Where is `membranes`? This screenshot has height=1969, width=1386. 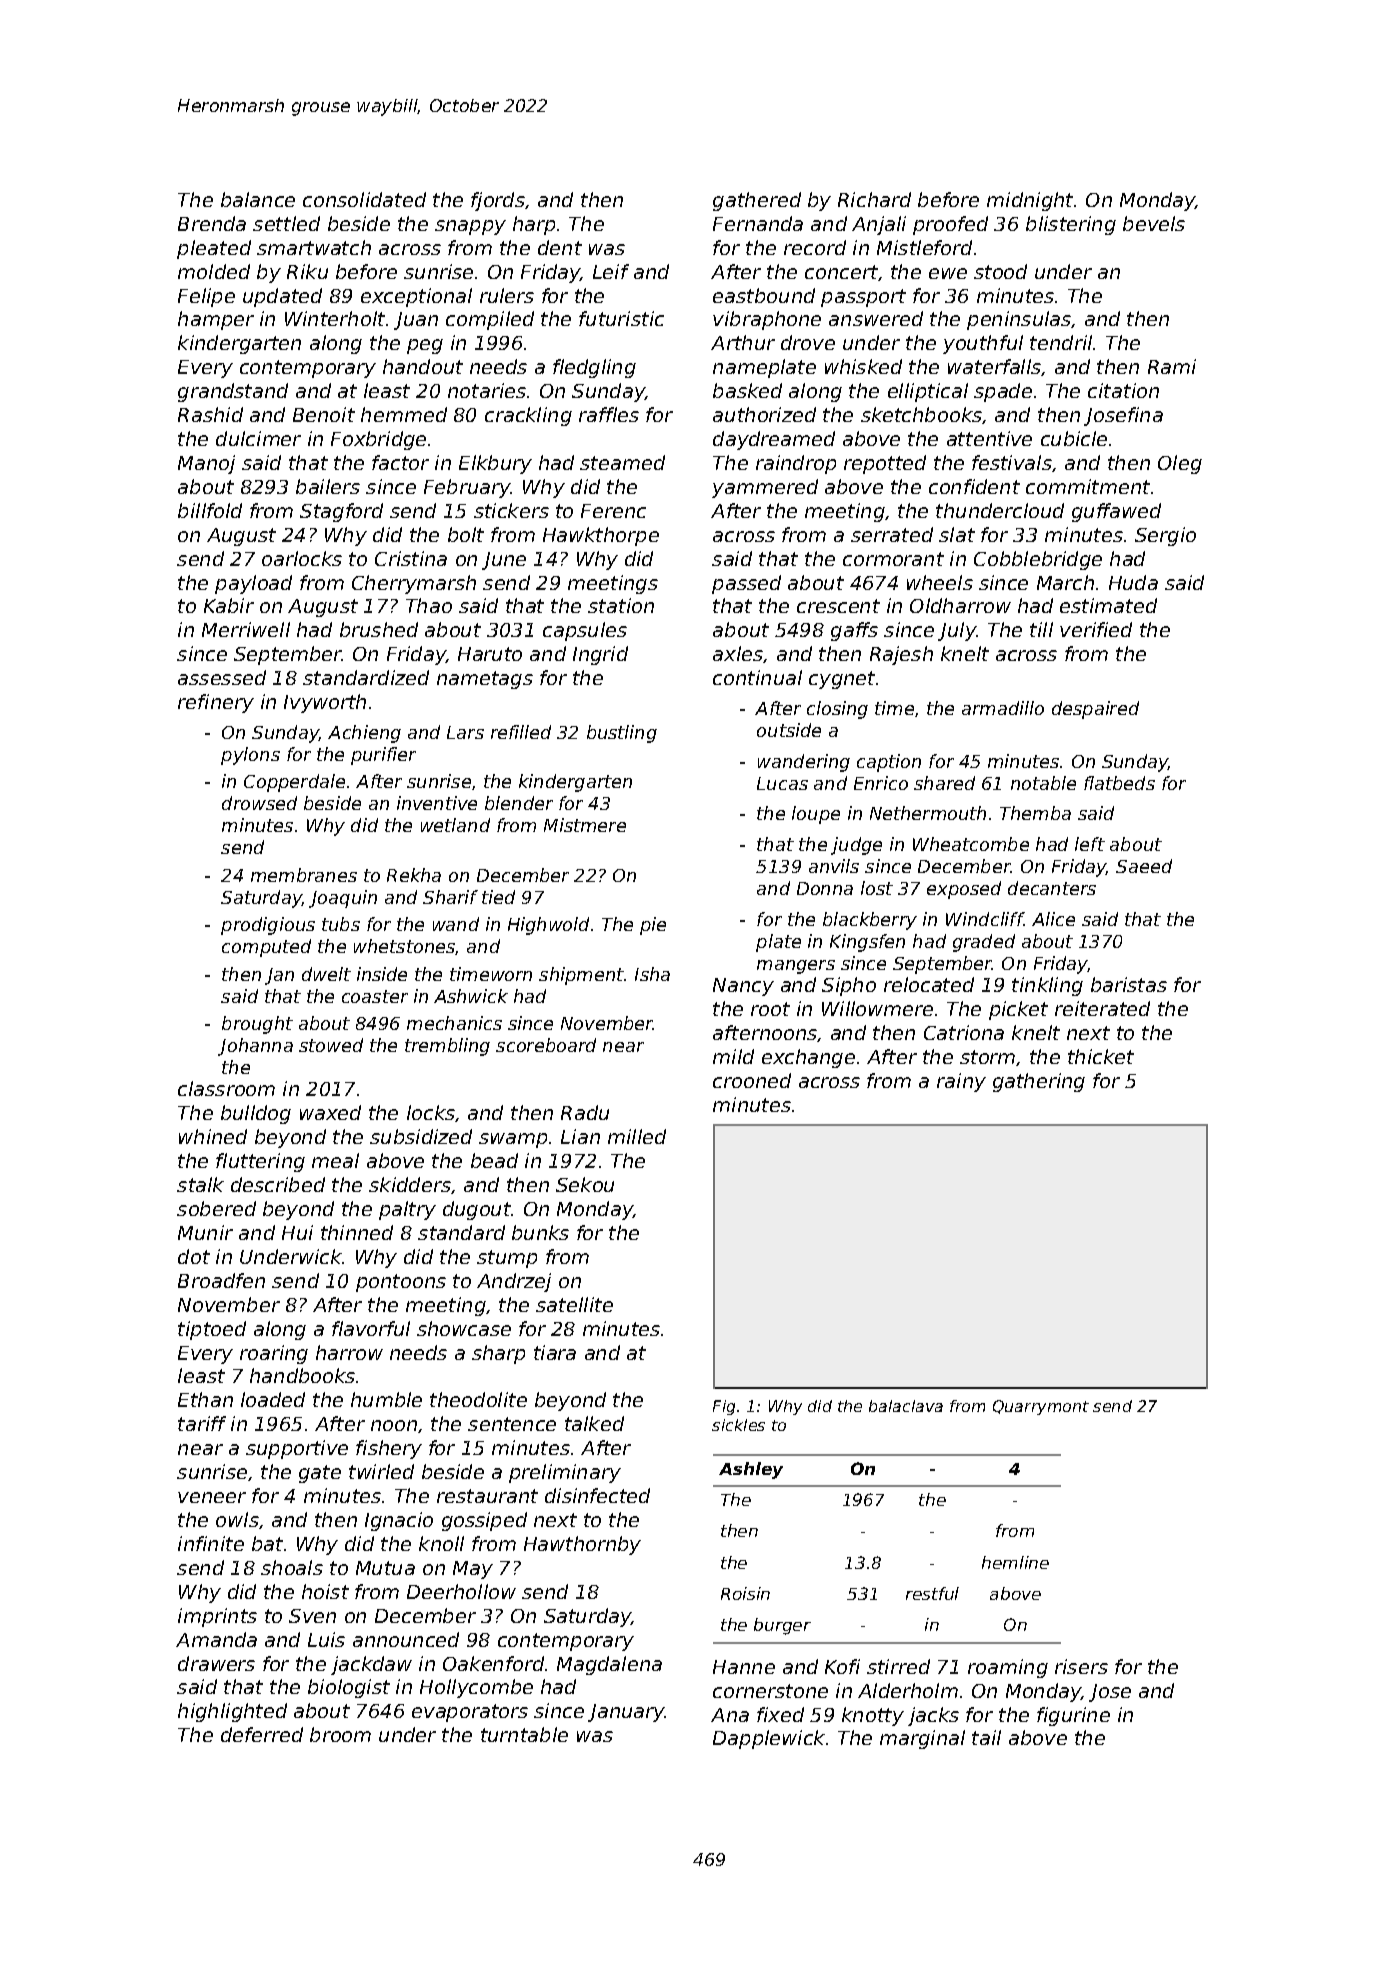 membranes is located at coordinates (304, 875).
